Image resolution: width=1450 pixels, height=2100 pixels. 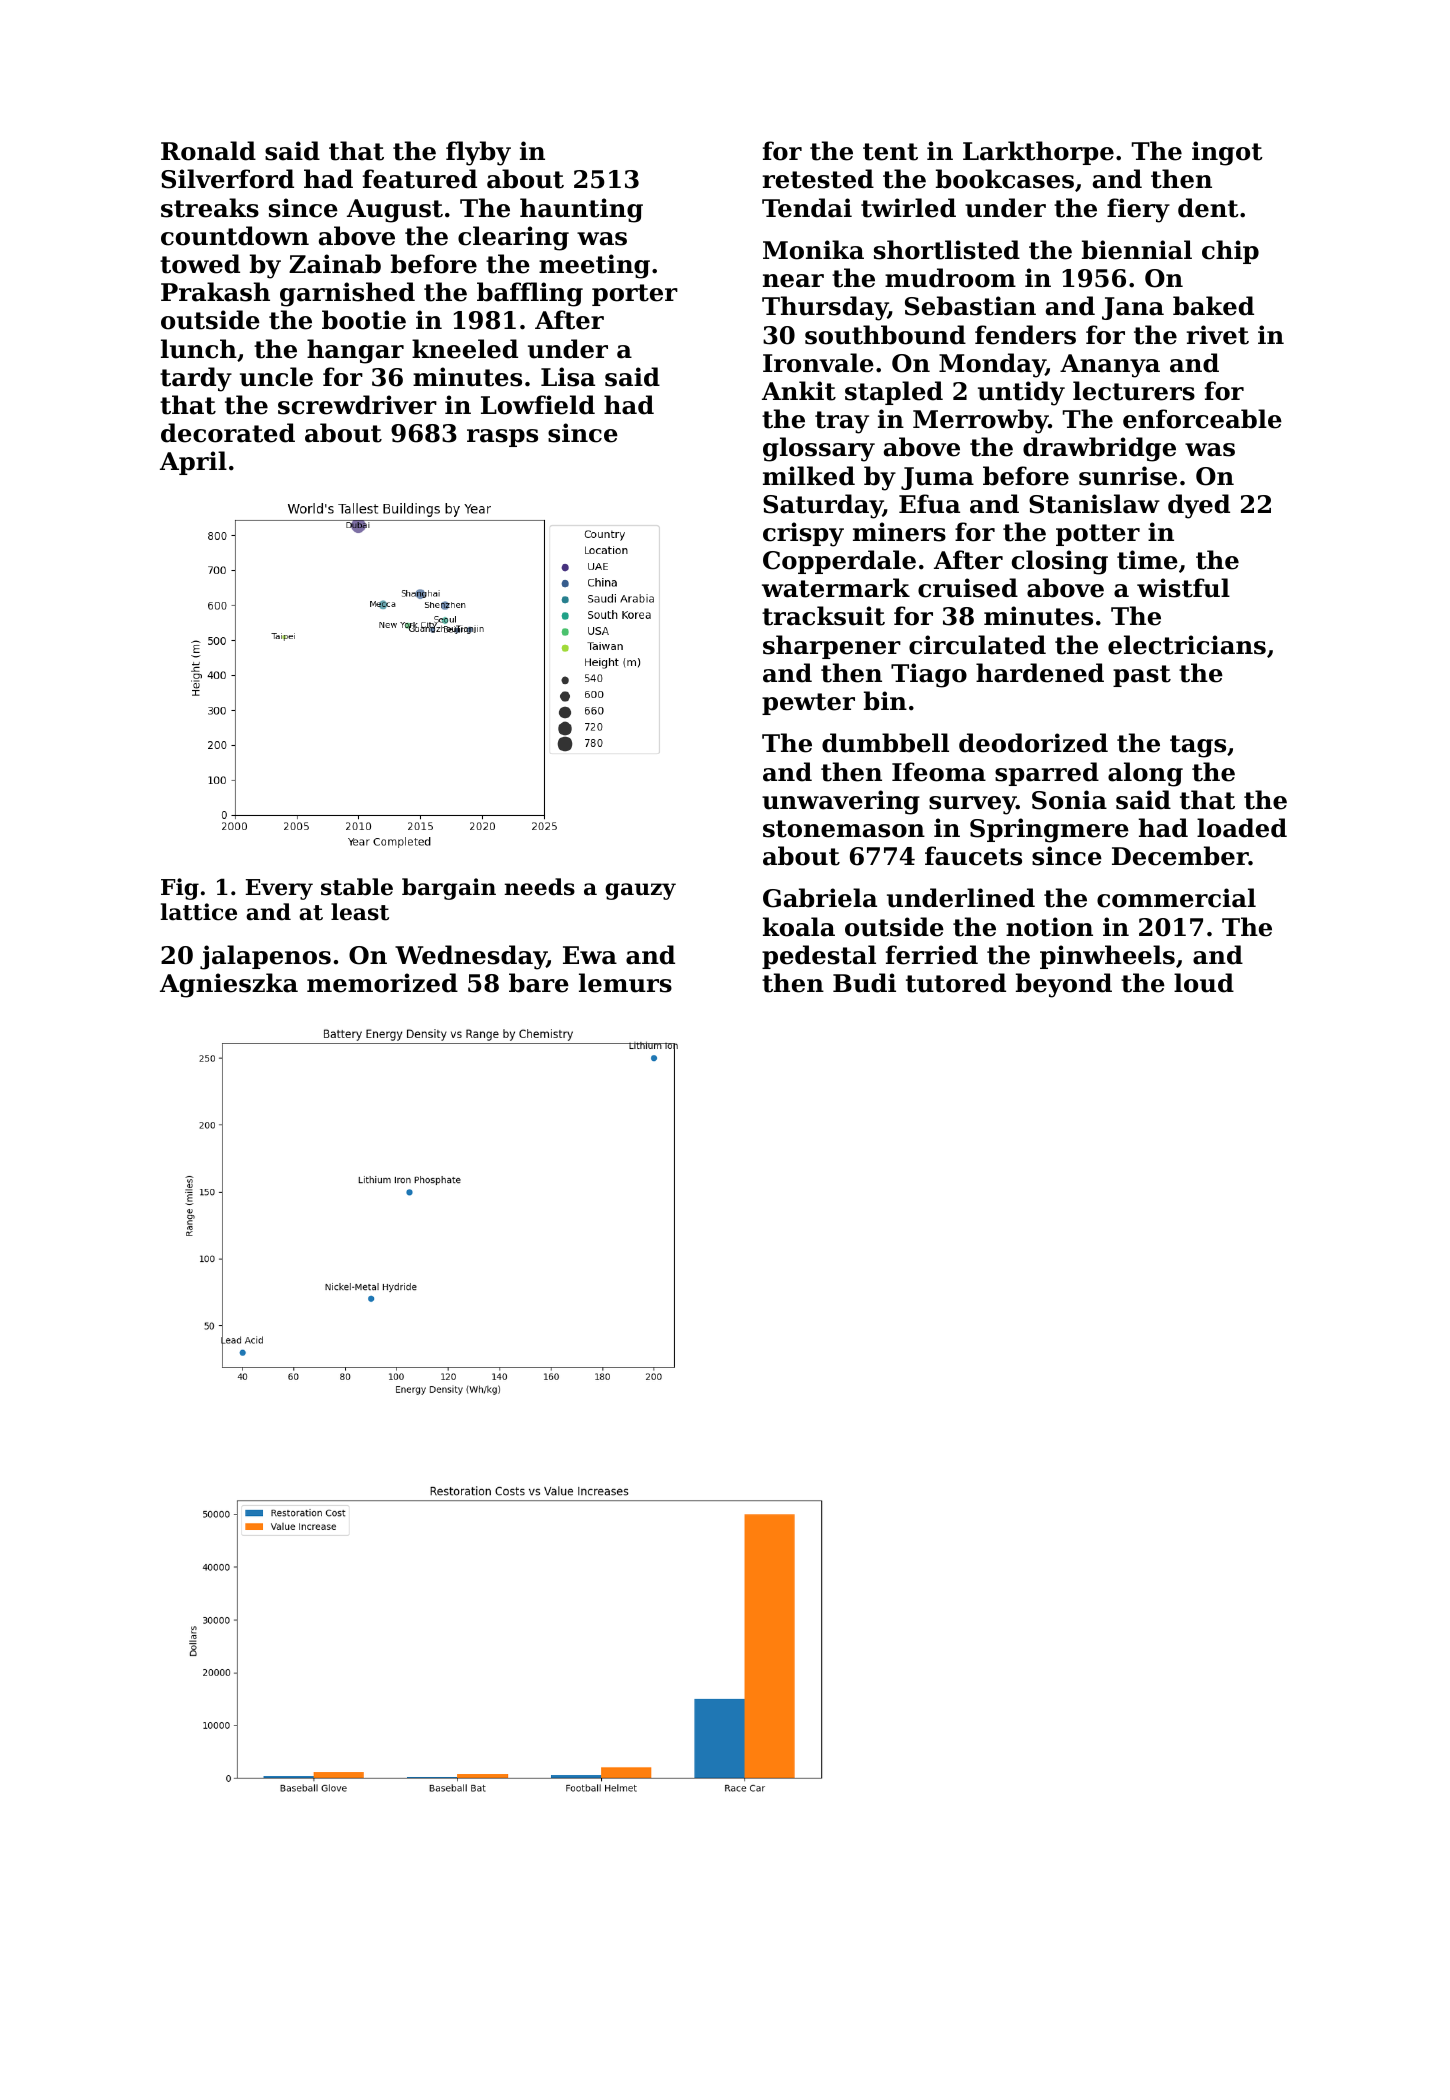 I want to click on retested, so click(x=818, y=179).
